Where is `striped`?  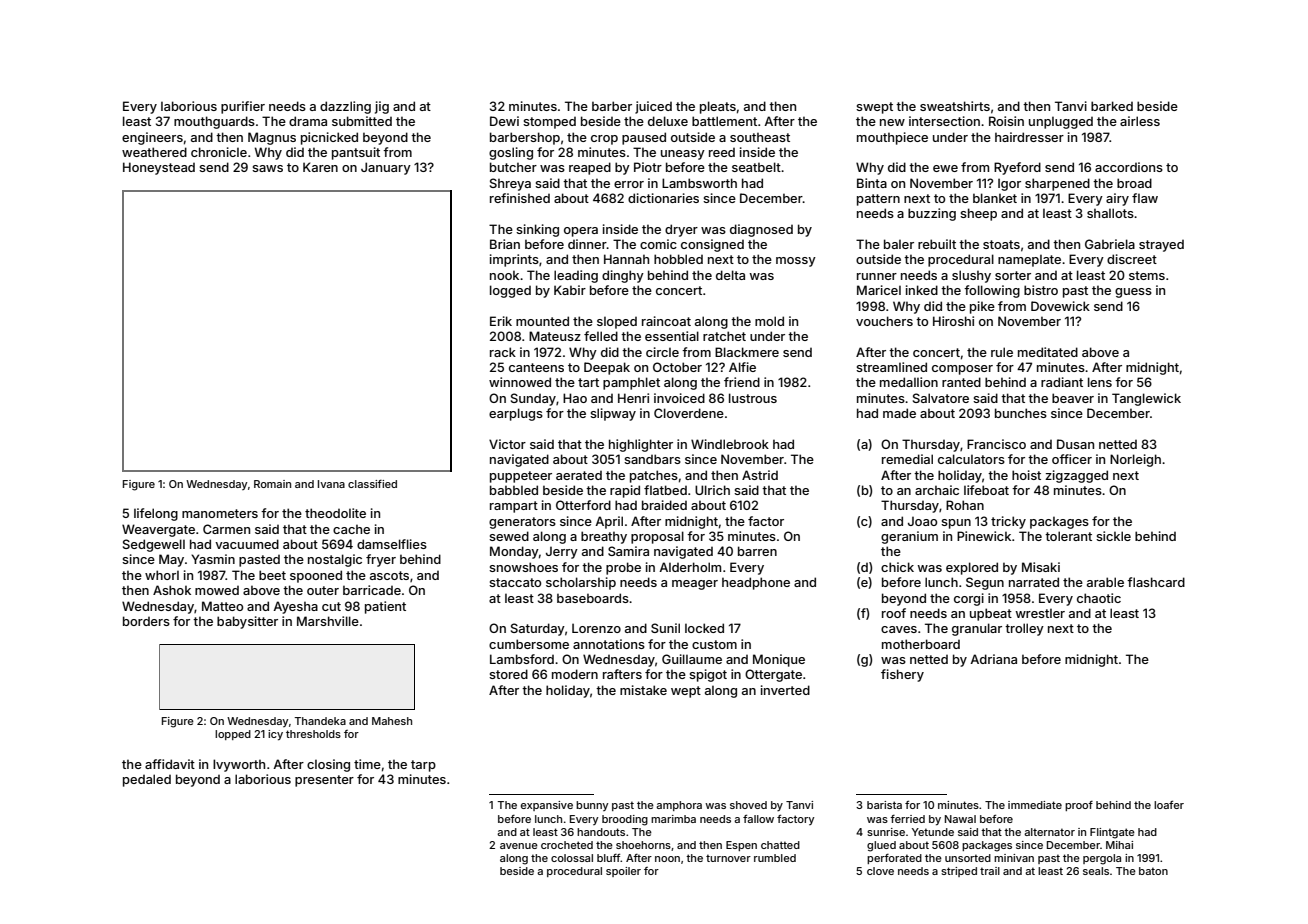
striped is located at coordinates (959, 872).
